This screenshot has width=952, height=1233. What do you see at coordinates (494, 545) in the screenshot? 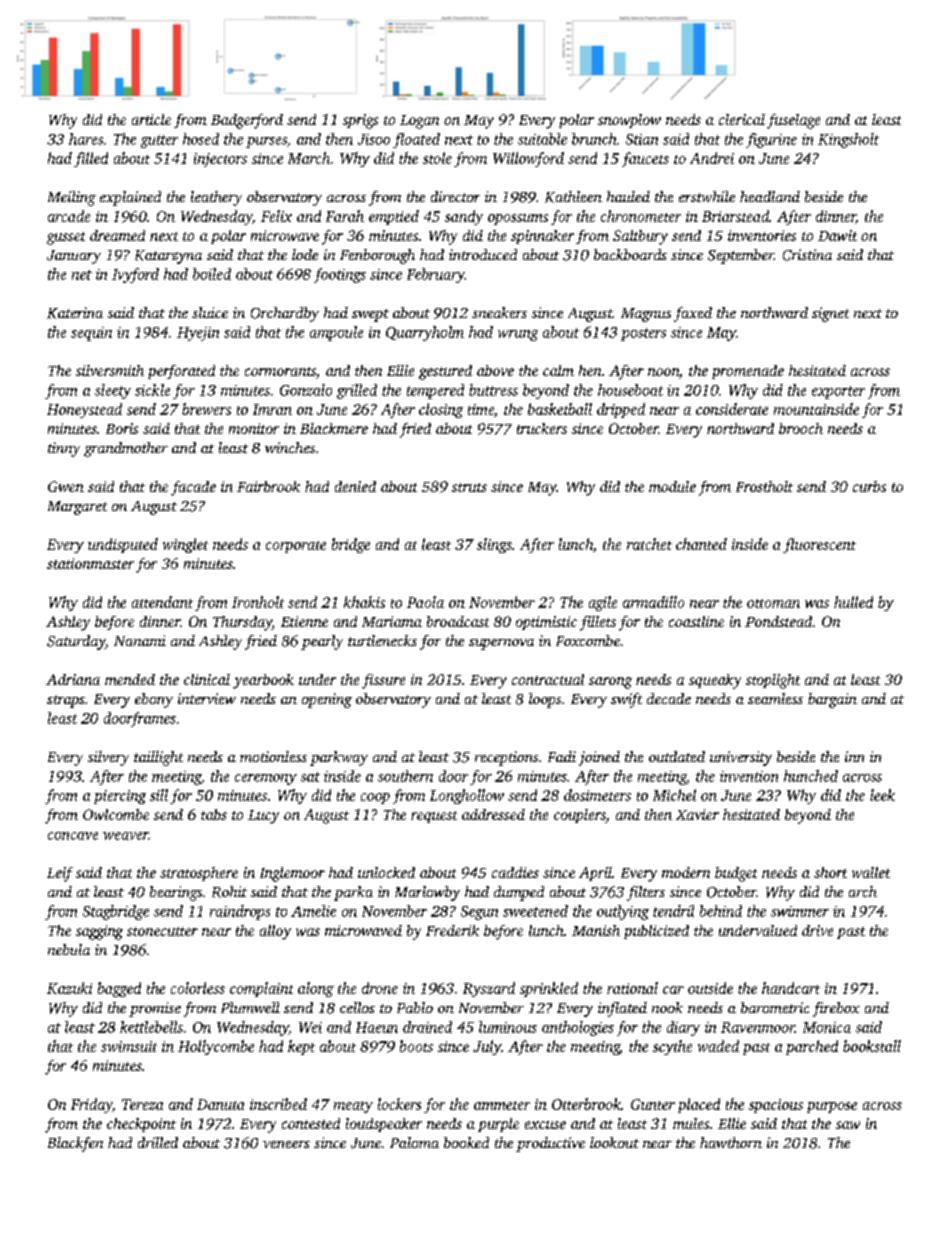
I see `slings` at bounding box center [494, 545].
